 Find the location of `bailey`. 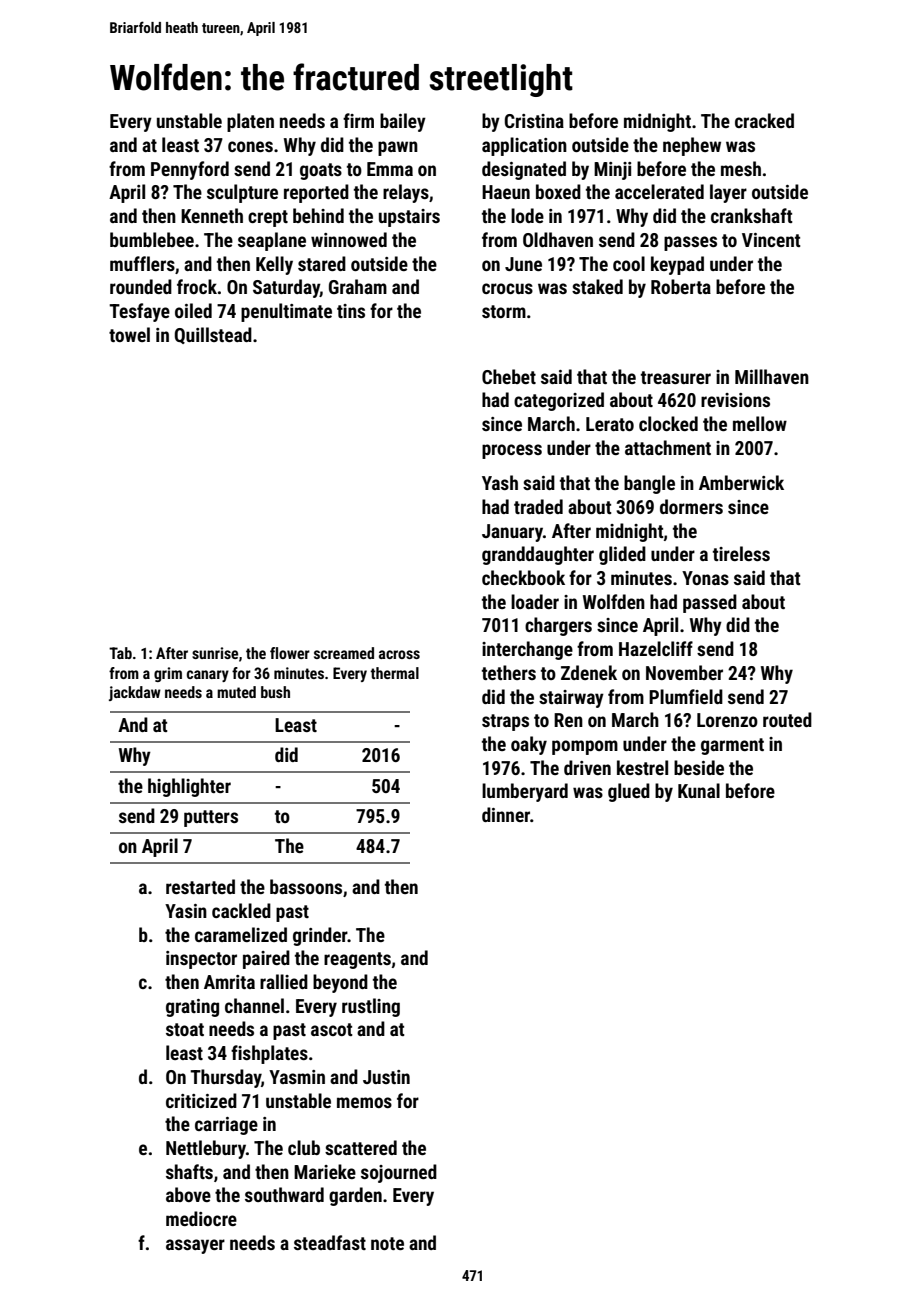

bailey is located at coordinates (403, 122).
